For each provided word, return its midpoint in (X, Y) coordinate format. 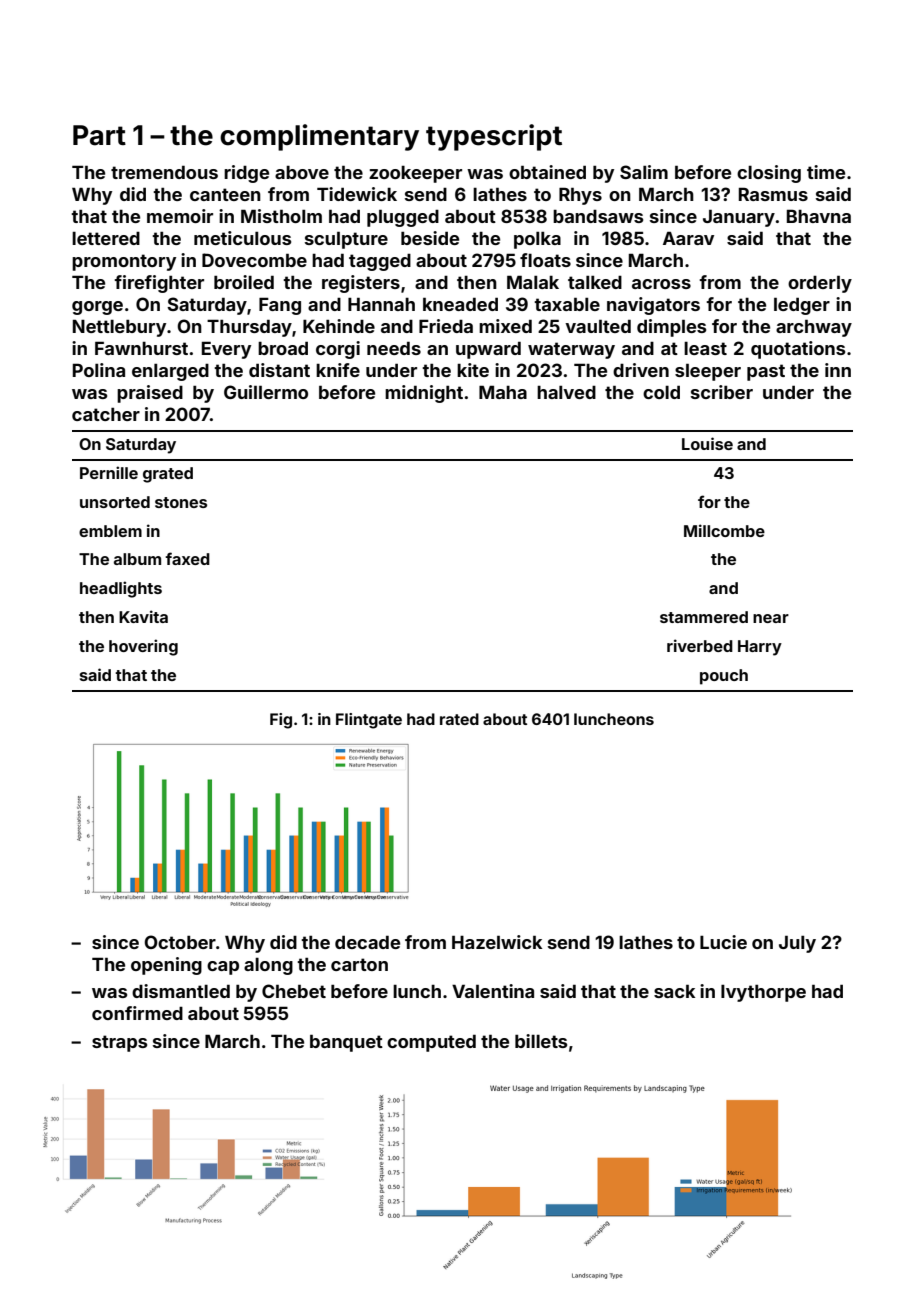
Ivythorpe (763, 993)
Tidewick (357, 194)
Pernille (109, 472)
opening (166, 966)
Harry (760, 648)
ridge (246, 174)
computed (431, 1043)
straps (119, 1043)
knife (338, 370)
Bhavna (819, 216)
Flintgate (369, 721)
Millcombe (724, 530)
